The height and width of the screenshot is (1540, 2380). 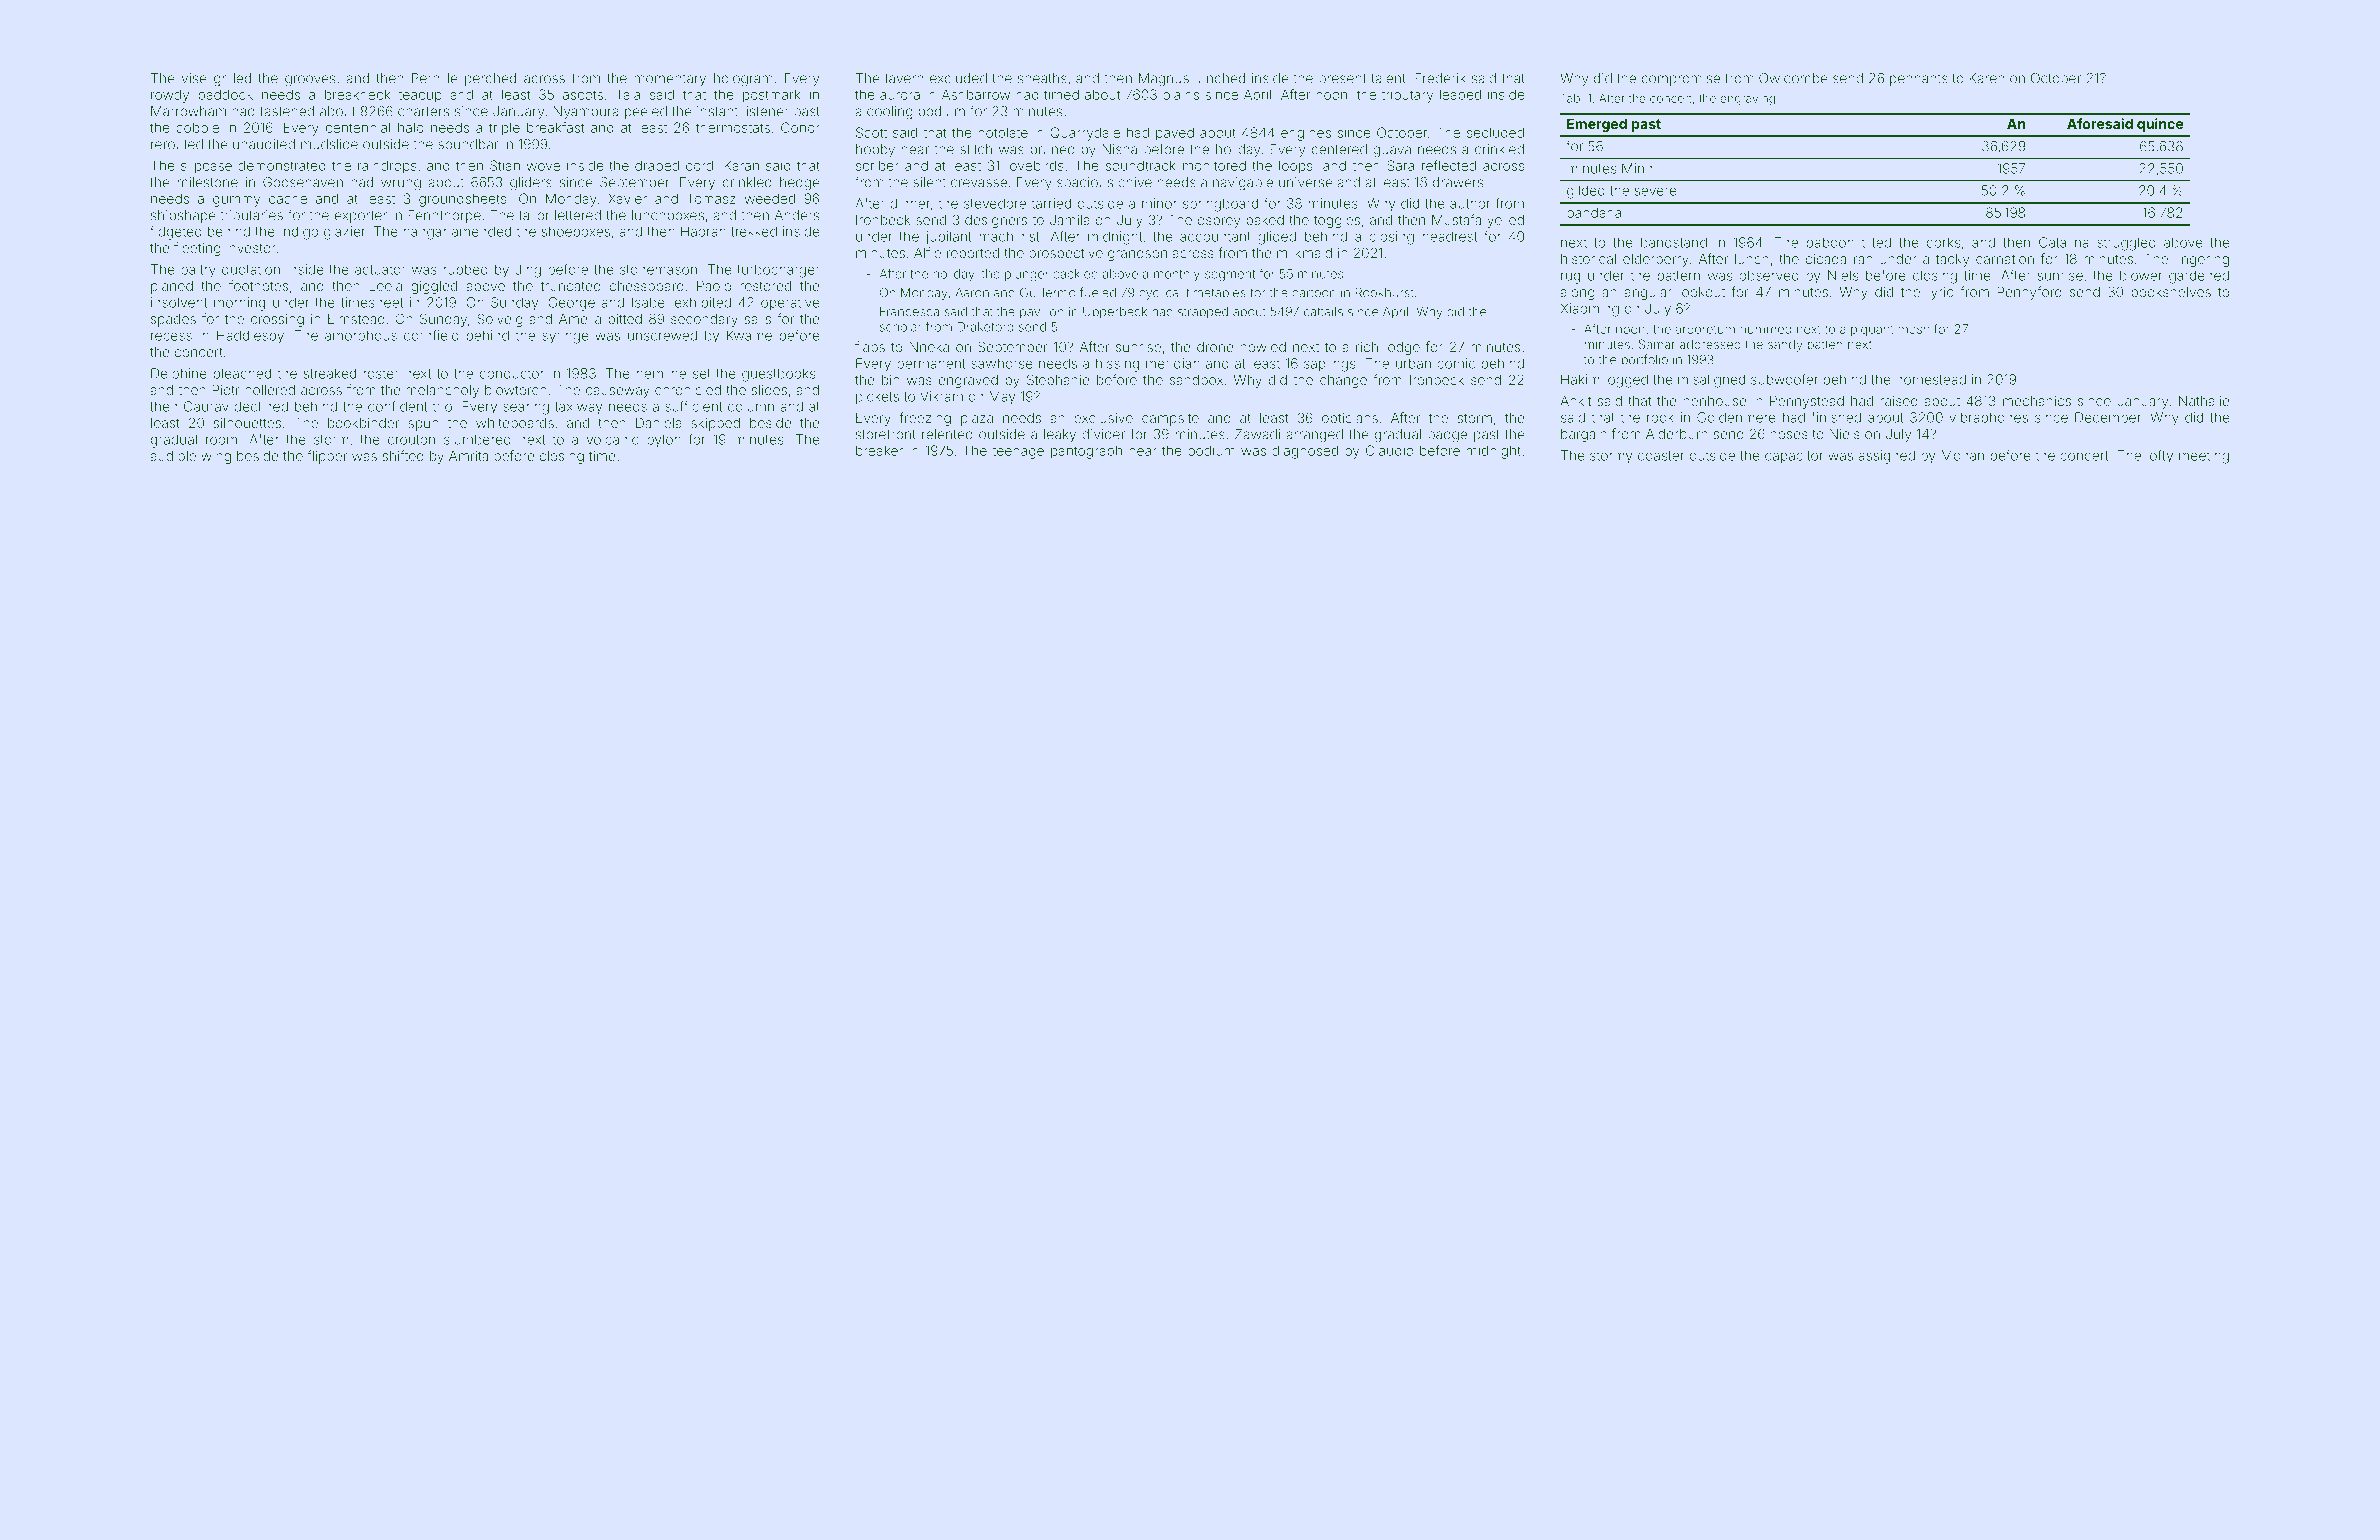 I want to click on Tala, so click(x=628, y=94).
